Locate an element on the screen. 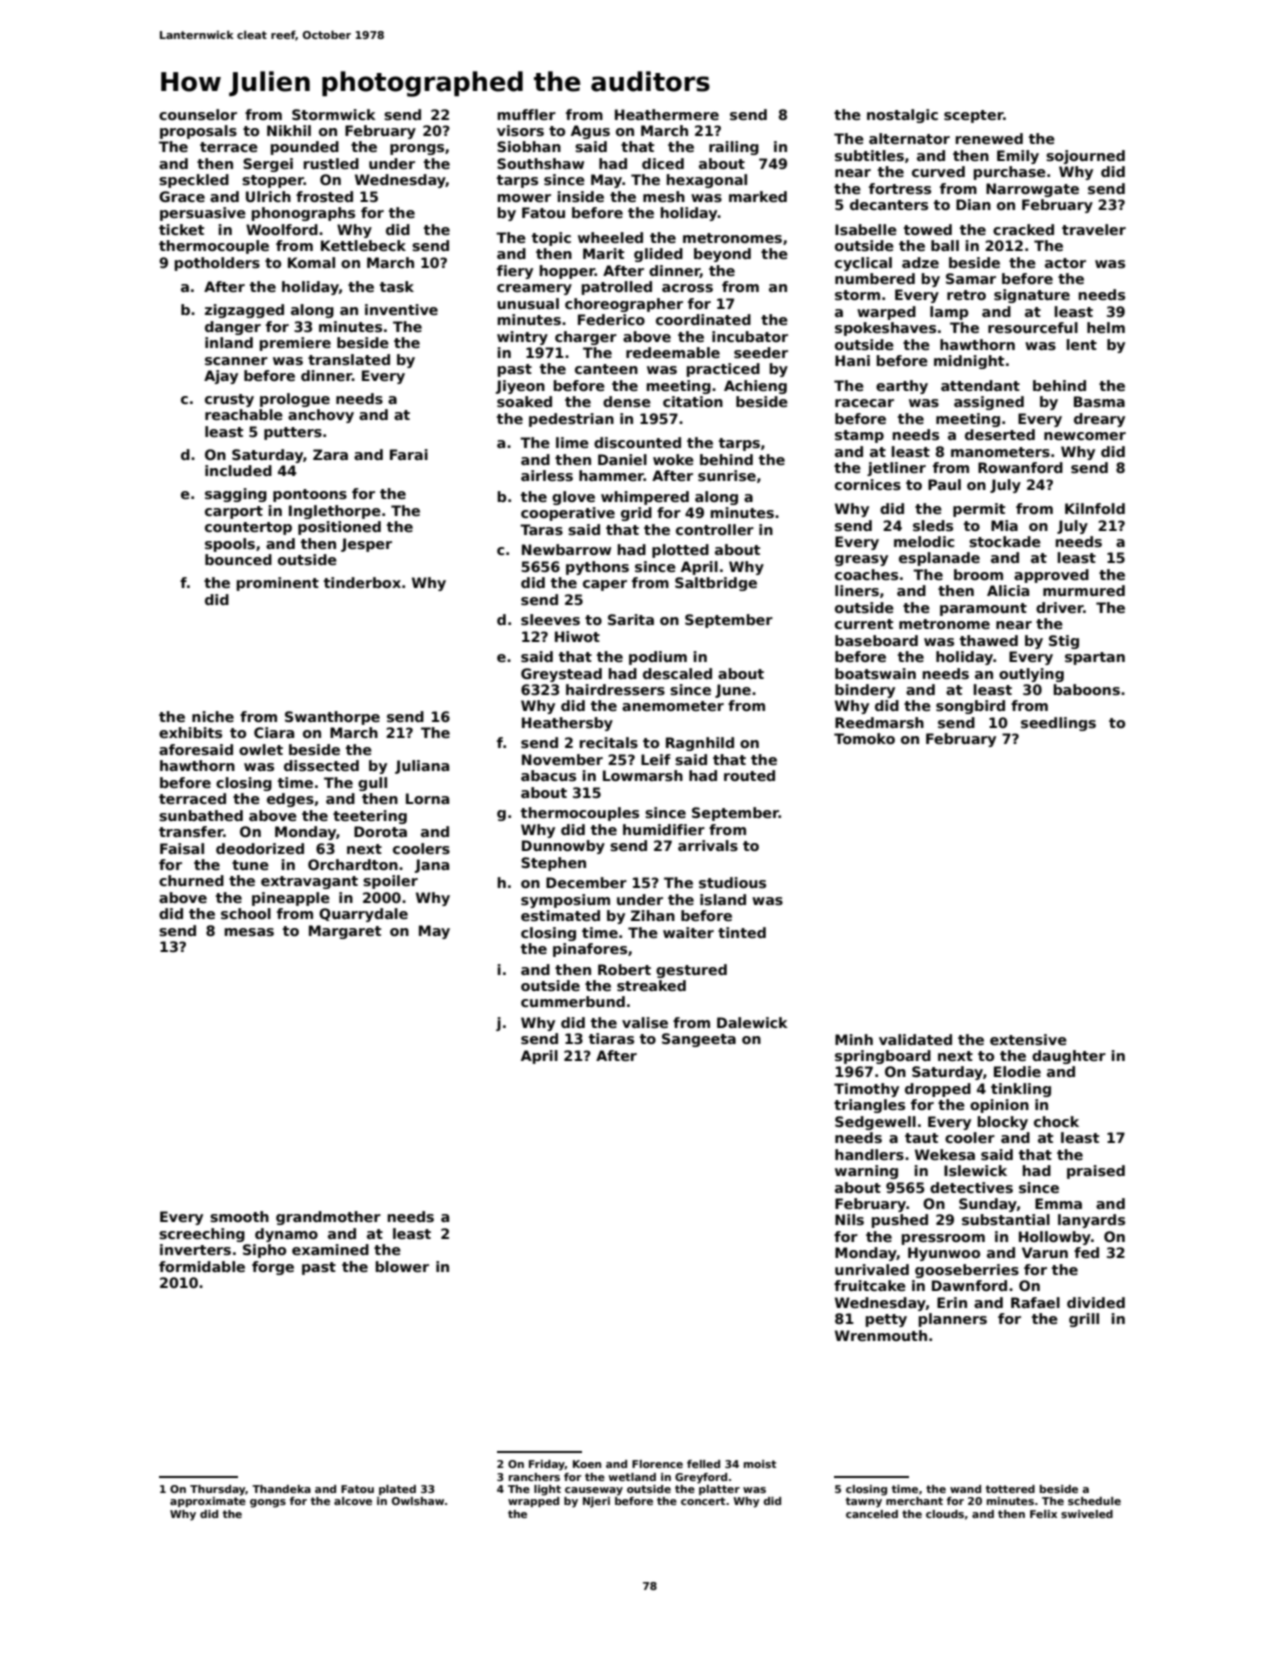 The height and width of the screenshot is (1663, 1285). humidifier is located at coordinates (664, 829).
